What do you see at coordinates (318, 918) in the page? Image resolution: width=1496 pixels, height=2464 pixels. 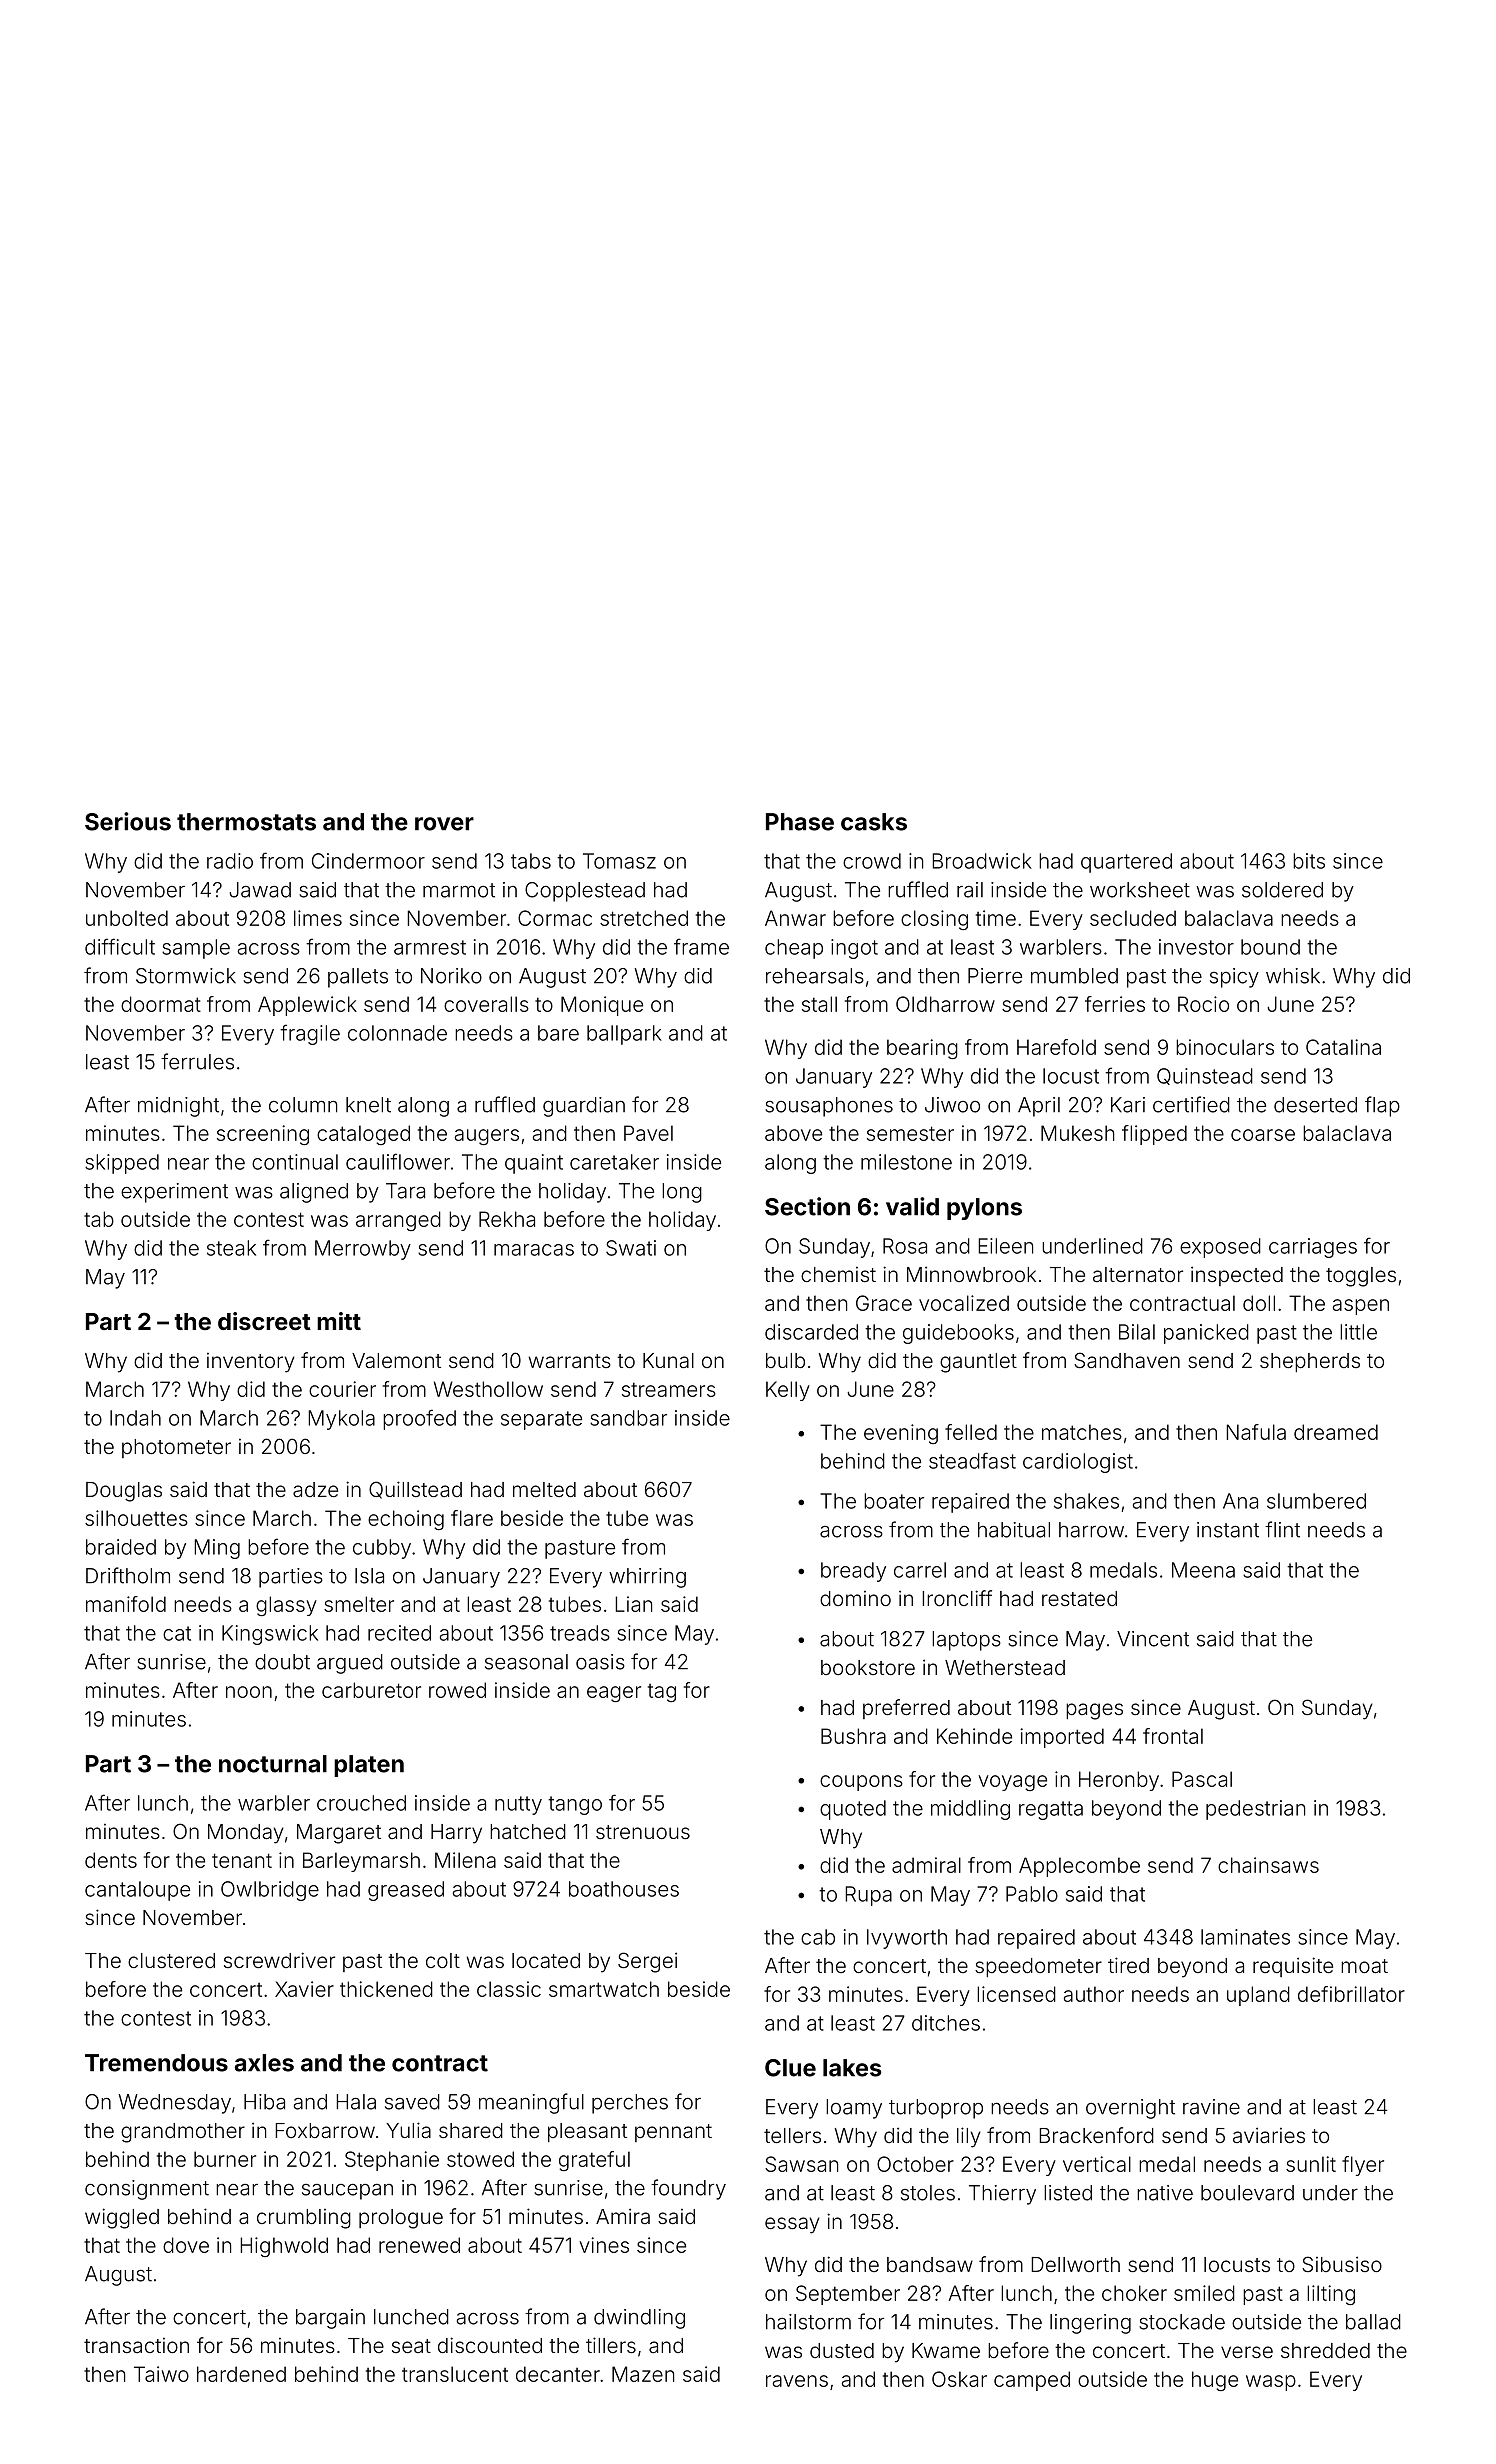 I see `limes` at bounding box center [318, 918].
